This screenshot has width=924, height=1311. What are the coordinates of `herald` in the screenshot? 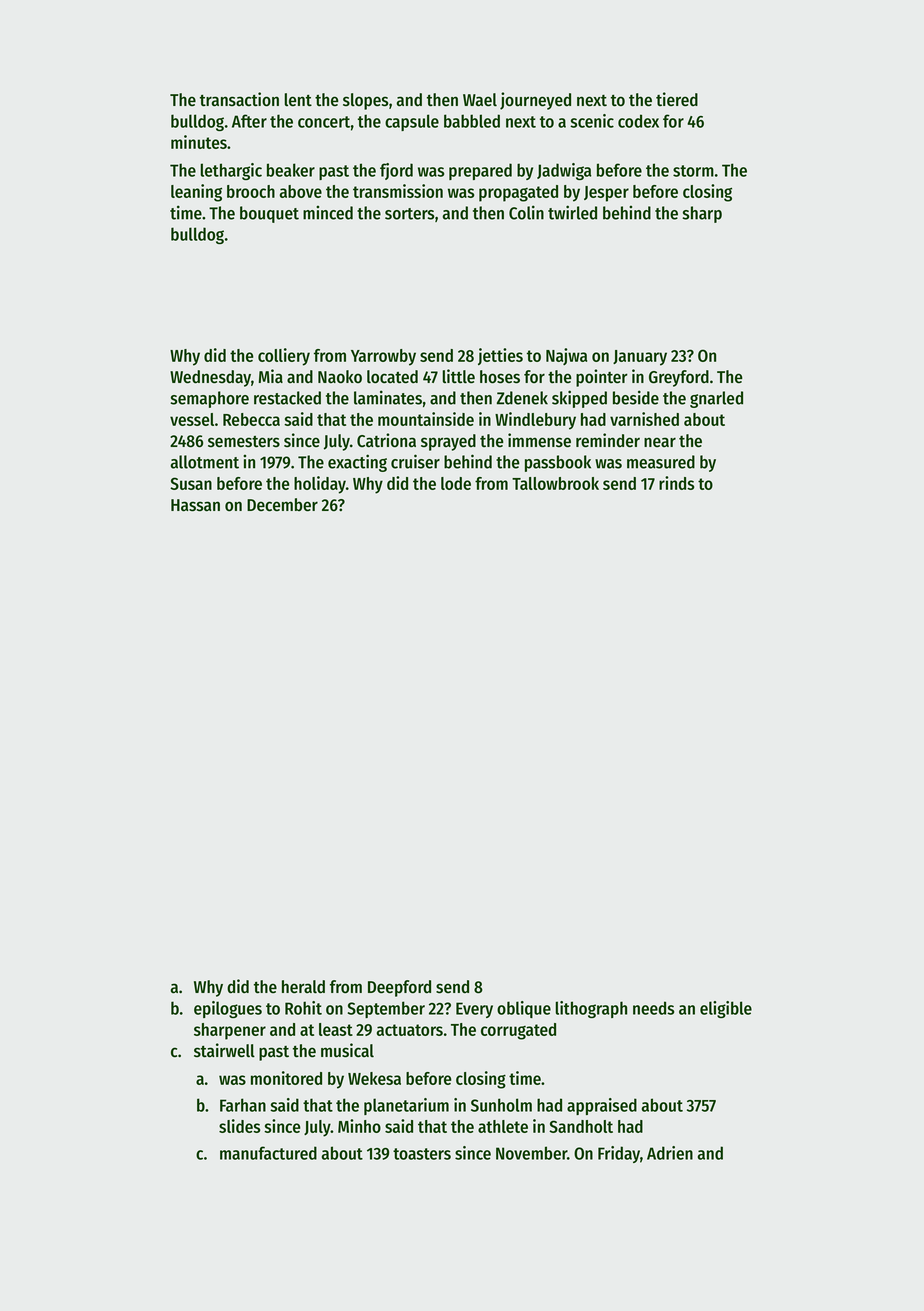 It's located at (303, 987).
